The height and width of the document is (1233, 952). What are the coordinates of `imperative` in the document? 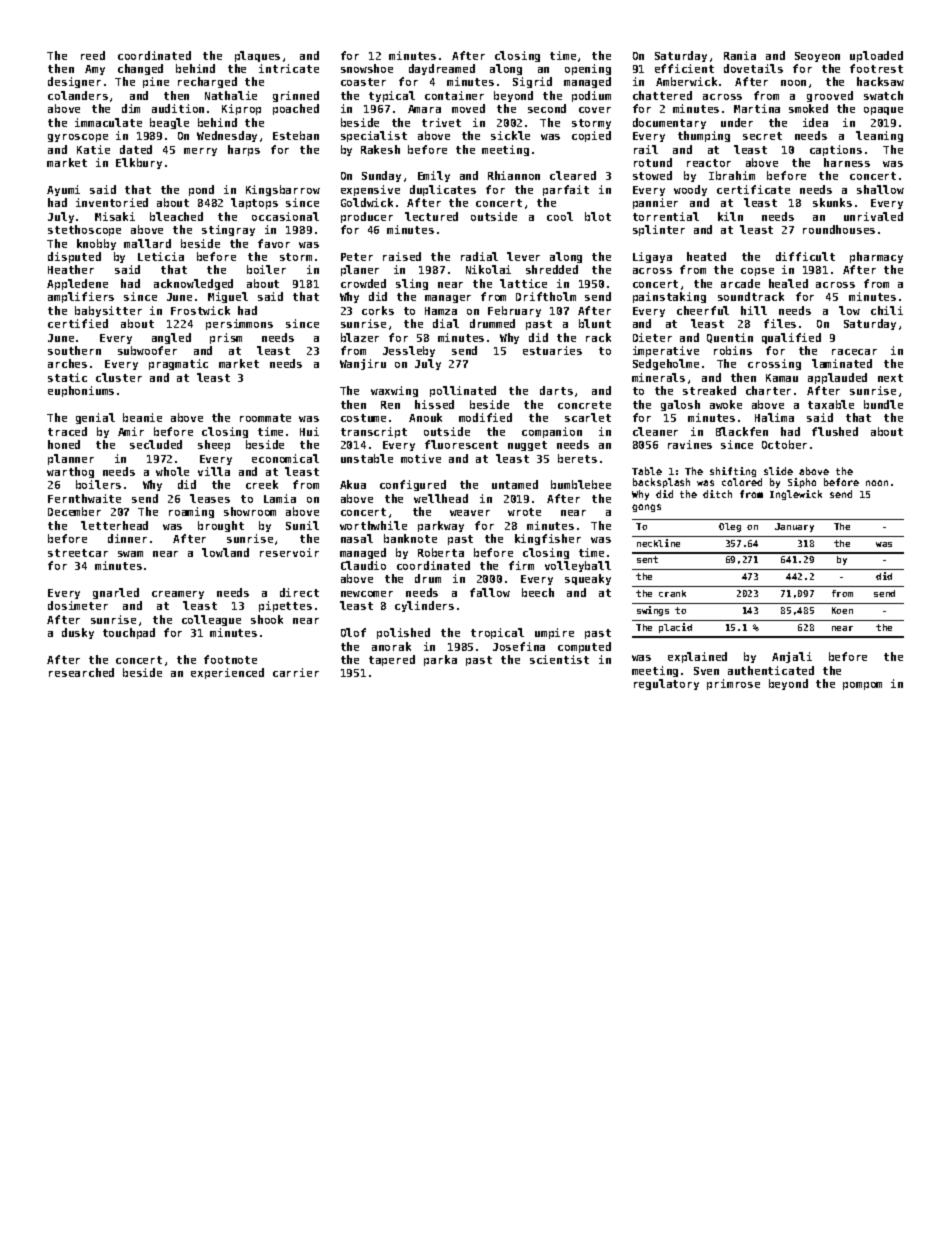 It's located at (666, 351).
